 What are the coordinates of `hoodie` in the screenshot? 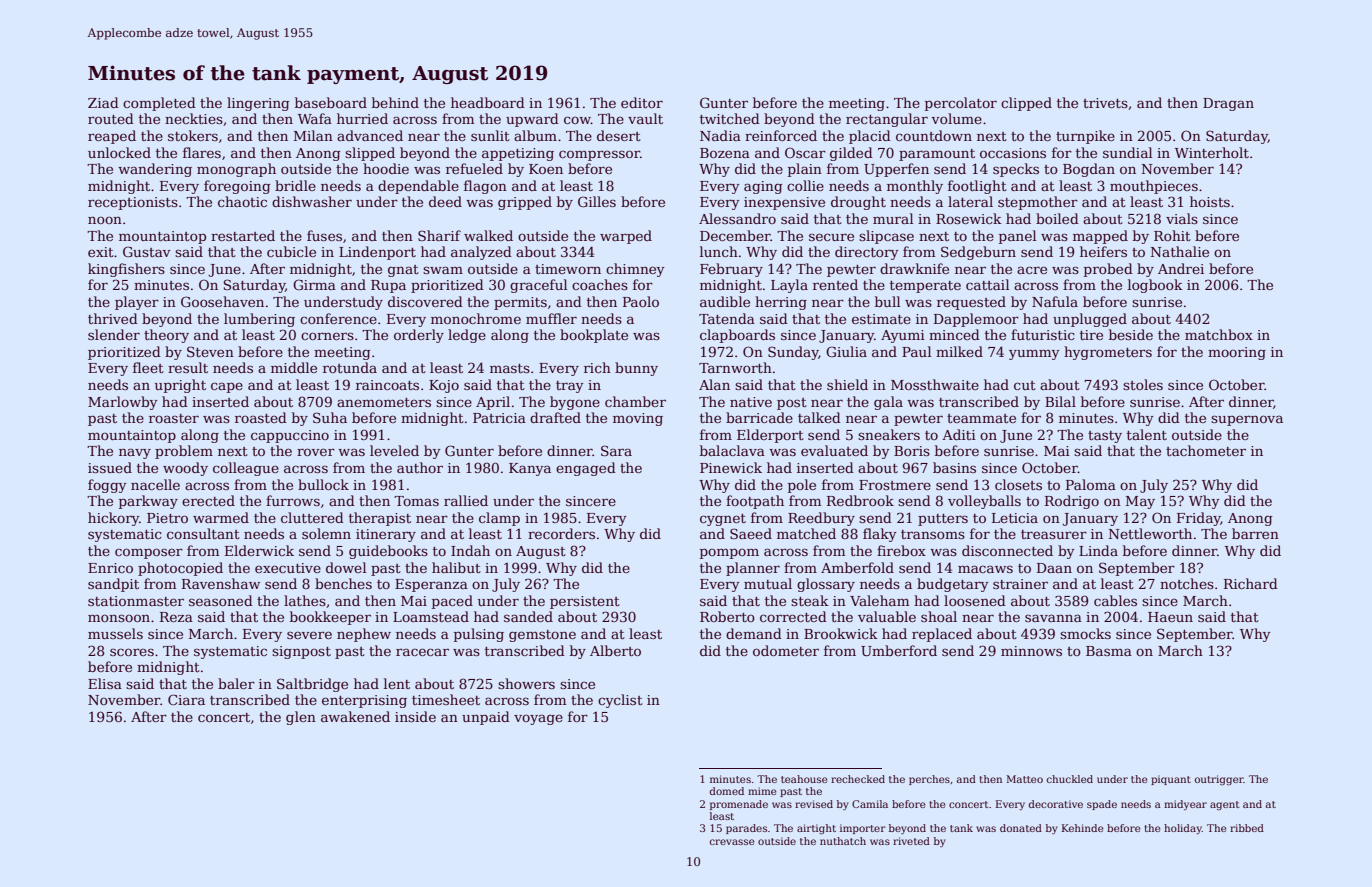 It's located at (386, 168).
